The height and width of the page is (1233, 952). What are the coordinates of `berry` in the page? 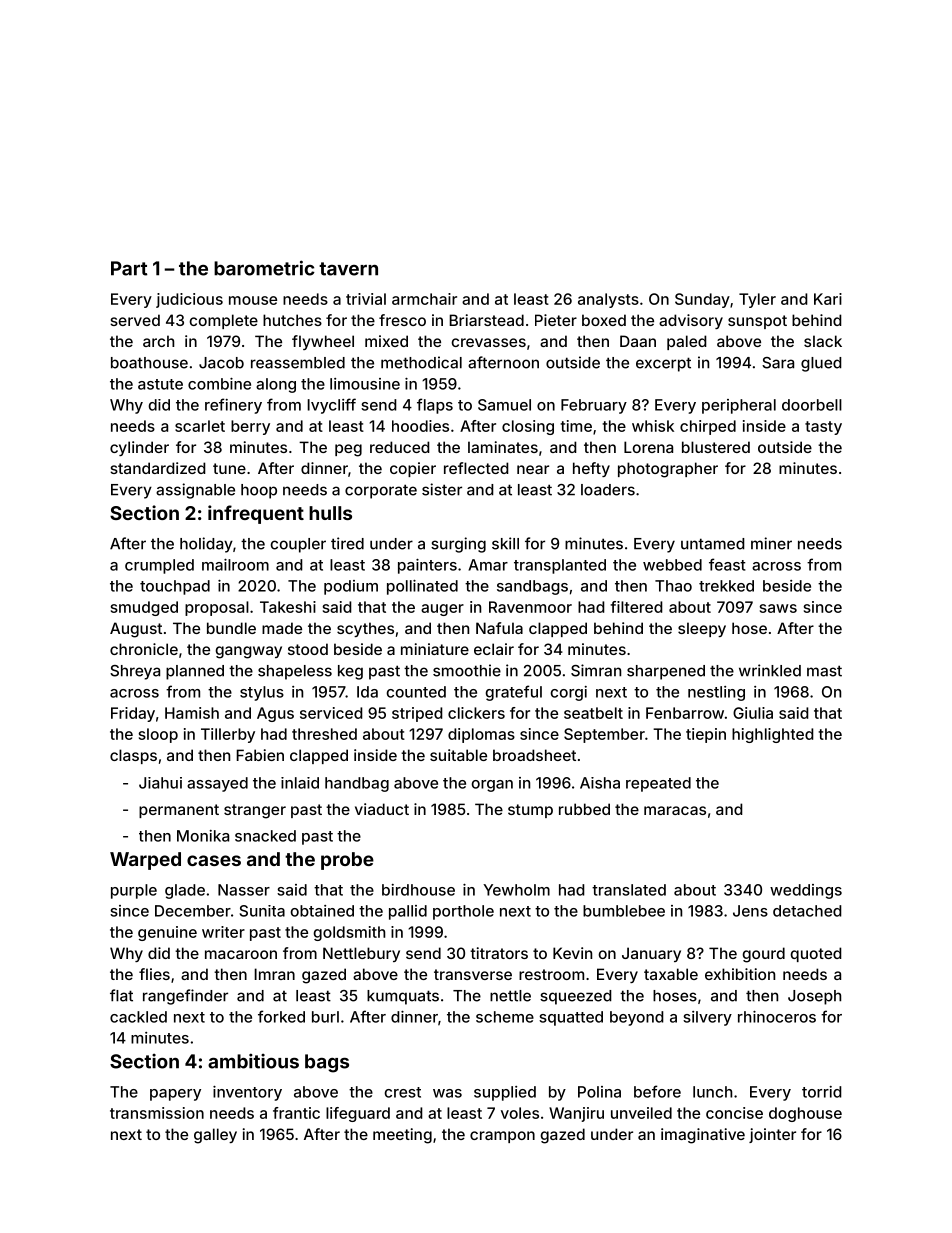 It's located at (250, 427).
